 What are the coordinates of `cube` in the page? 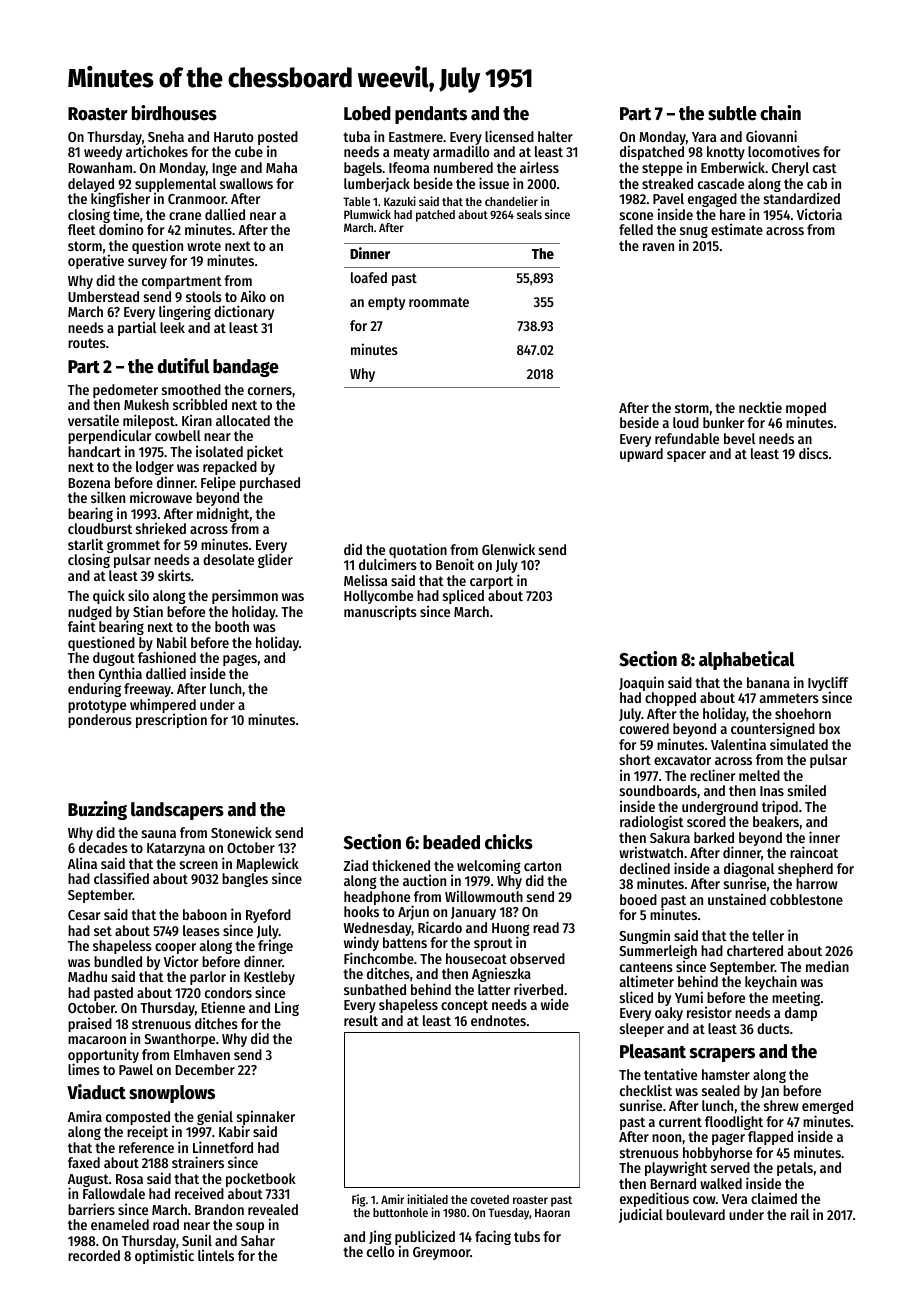 It's located at (249, 151).
